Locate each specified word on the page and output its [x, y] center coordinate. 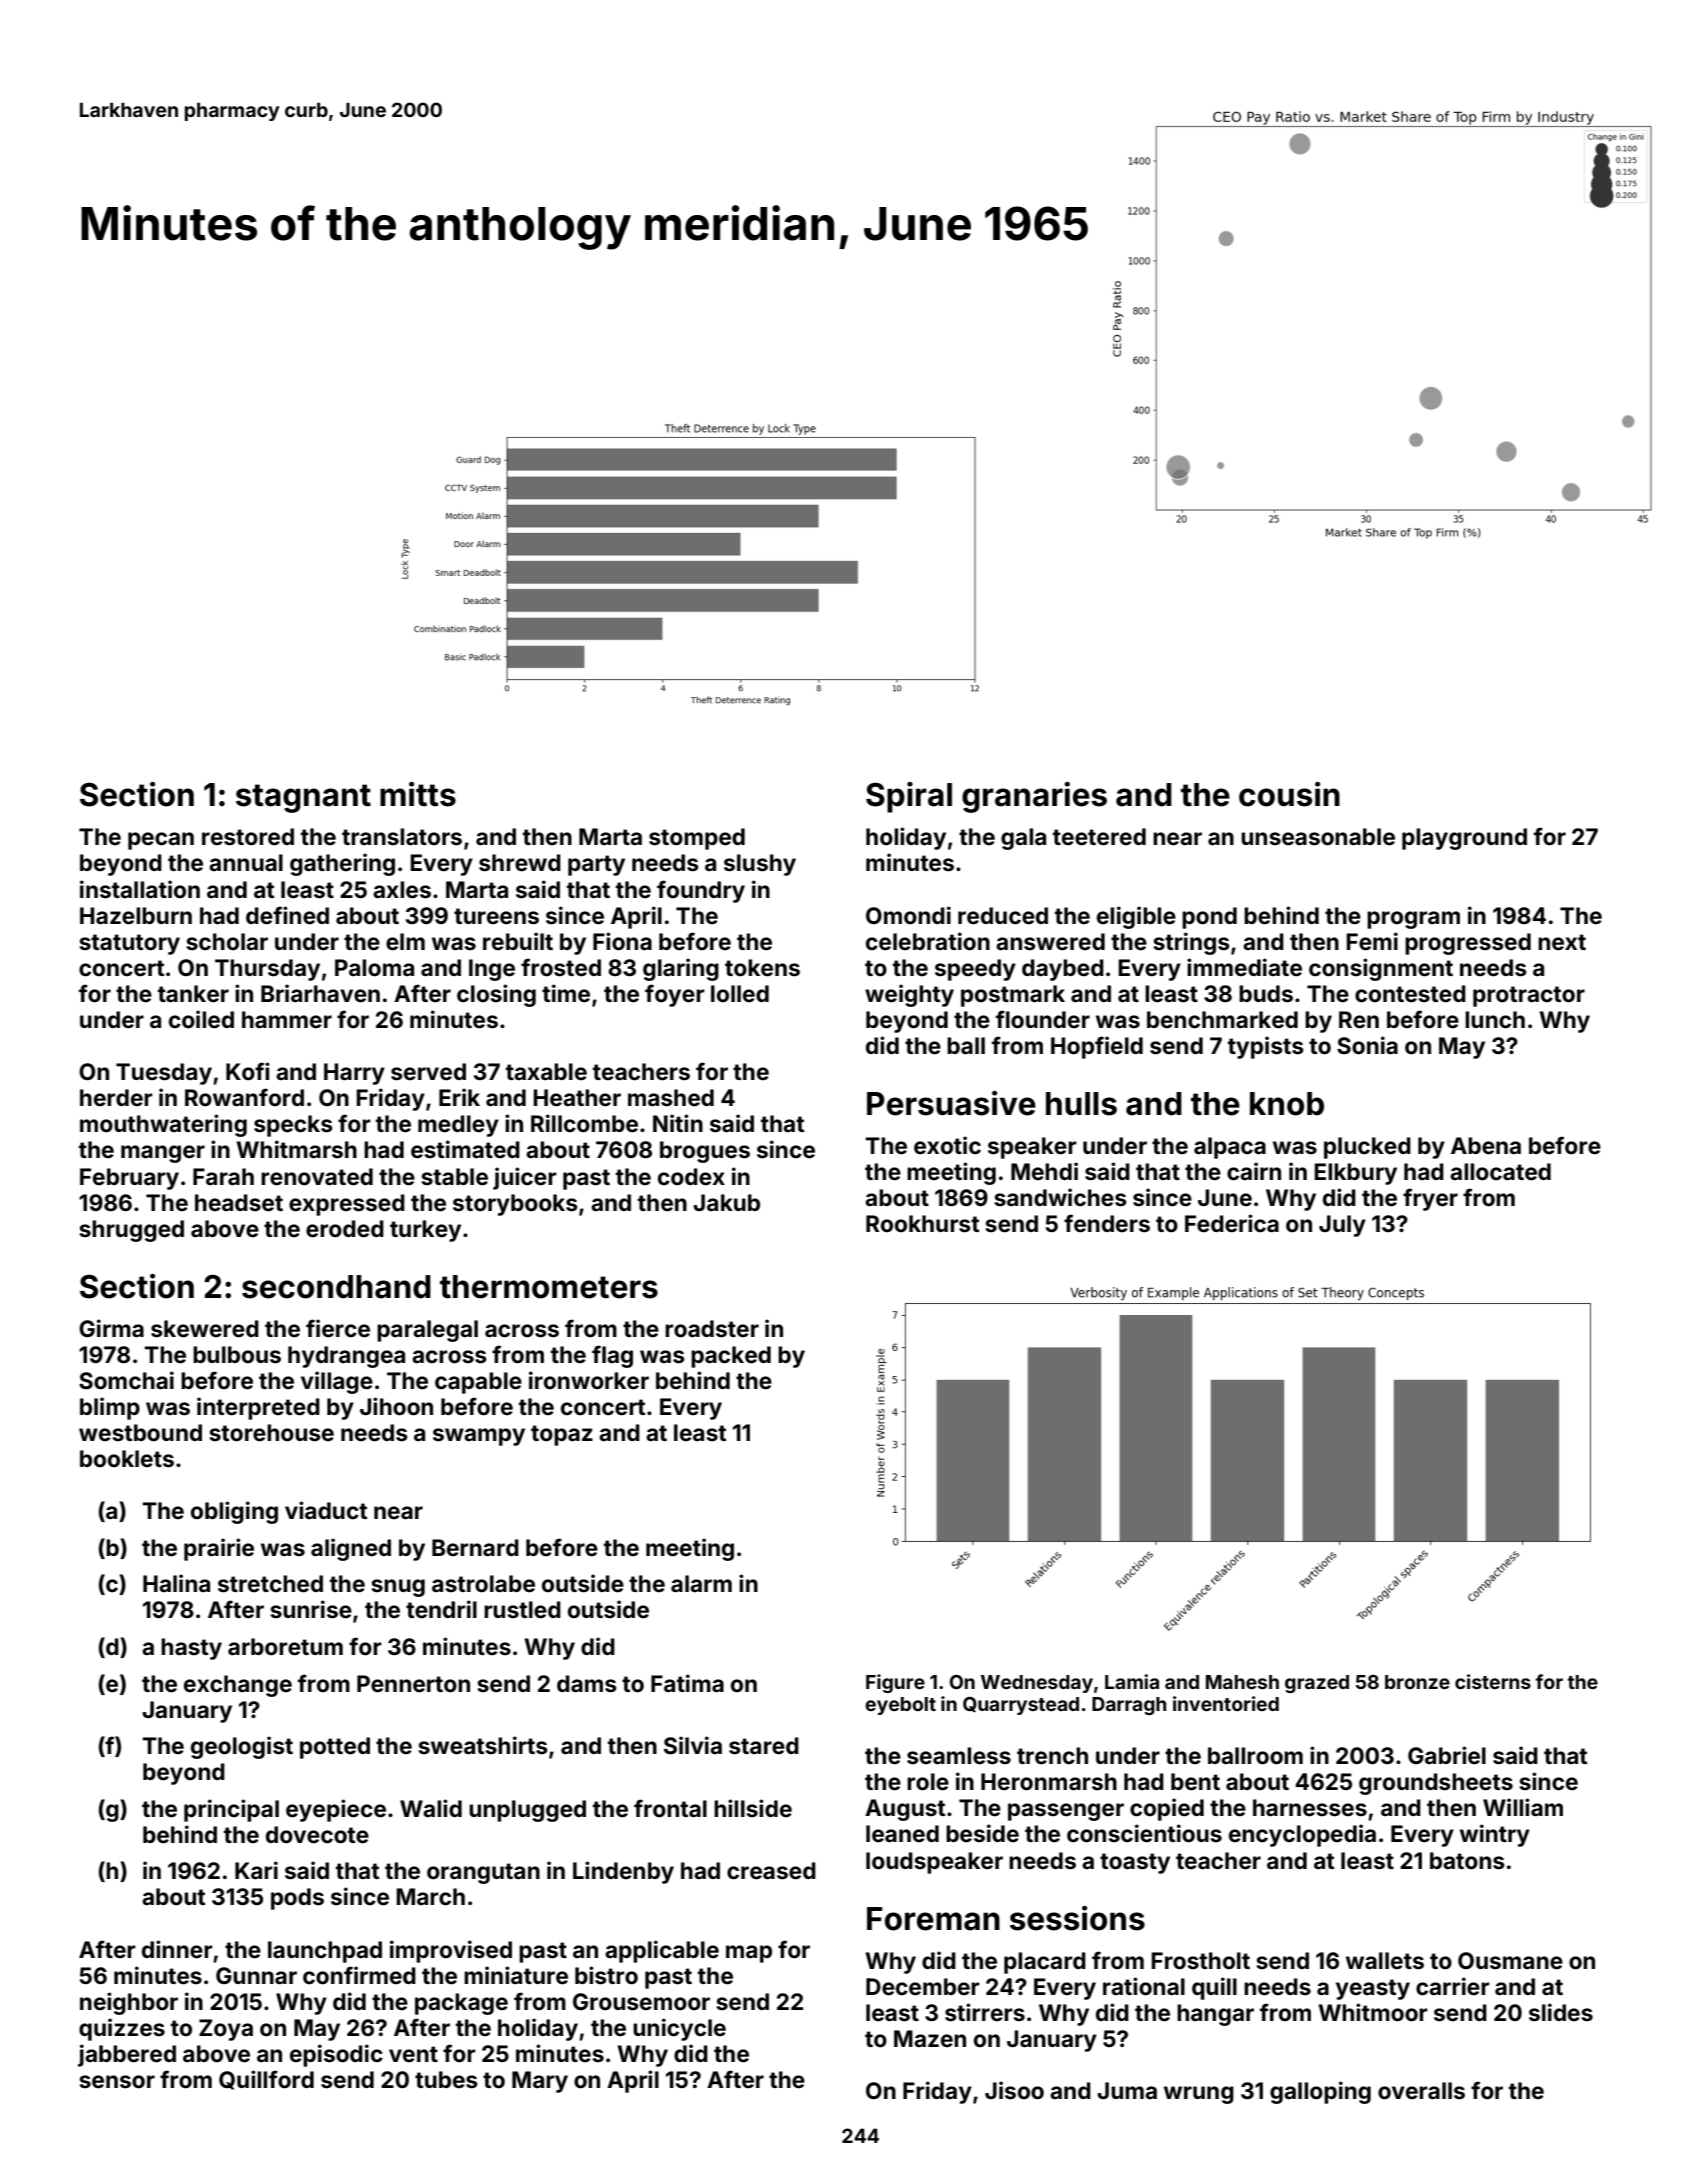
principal [231, 1810]
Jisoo [1014, 2090]
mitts [418, 794]
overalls [1421, 2091]
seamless [959, 1756]
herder [116, 1098]
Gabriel [1447, 1755]
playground [1464, 839]
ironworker [589, 1380]
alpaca [1230, 1148]
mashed [671, 1098]
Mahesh [1242, 1682]
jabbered [127, 2055]
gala [1023, 839]
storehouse [271, 1433]
